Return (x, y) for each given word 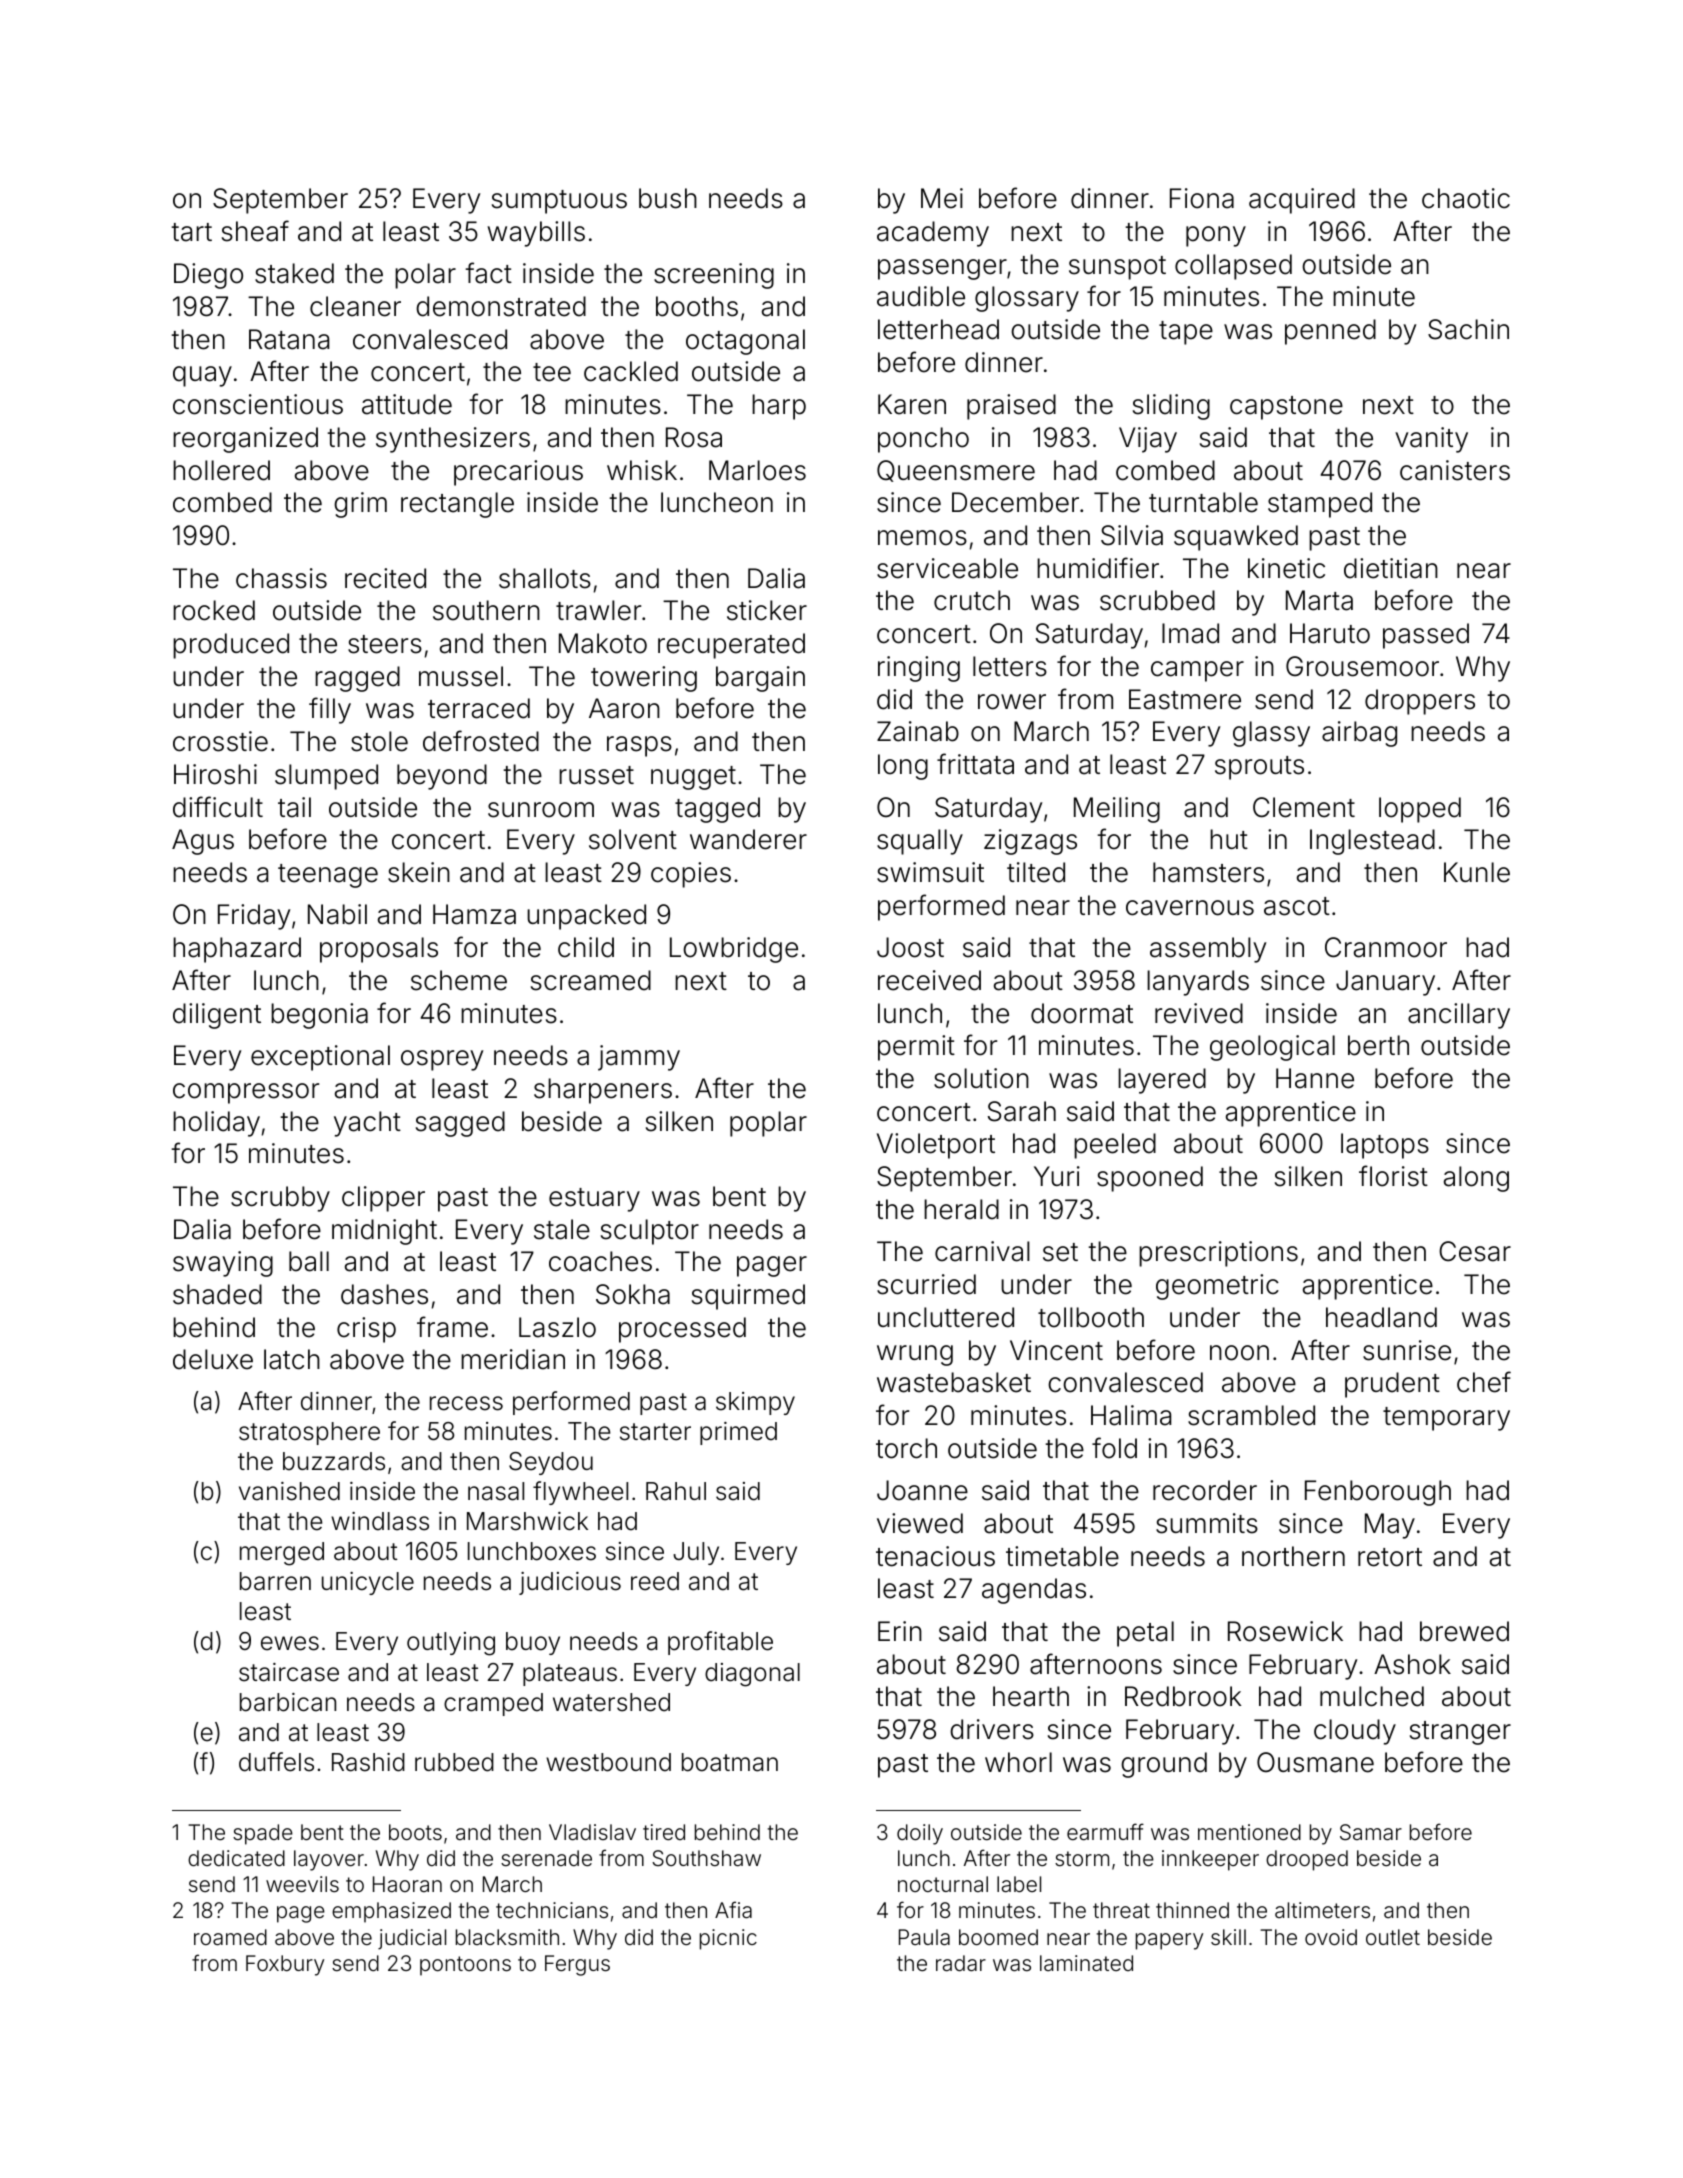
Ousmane (1315, 1762)
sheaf (255, 231)
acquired (1302, 201)
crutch (972, 600)
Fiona (1202, 198)
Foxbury (285, 1965)
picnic (728, 1939)
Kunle (1477, 872)
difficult (218, 807)
